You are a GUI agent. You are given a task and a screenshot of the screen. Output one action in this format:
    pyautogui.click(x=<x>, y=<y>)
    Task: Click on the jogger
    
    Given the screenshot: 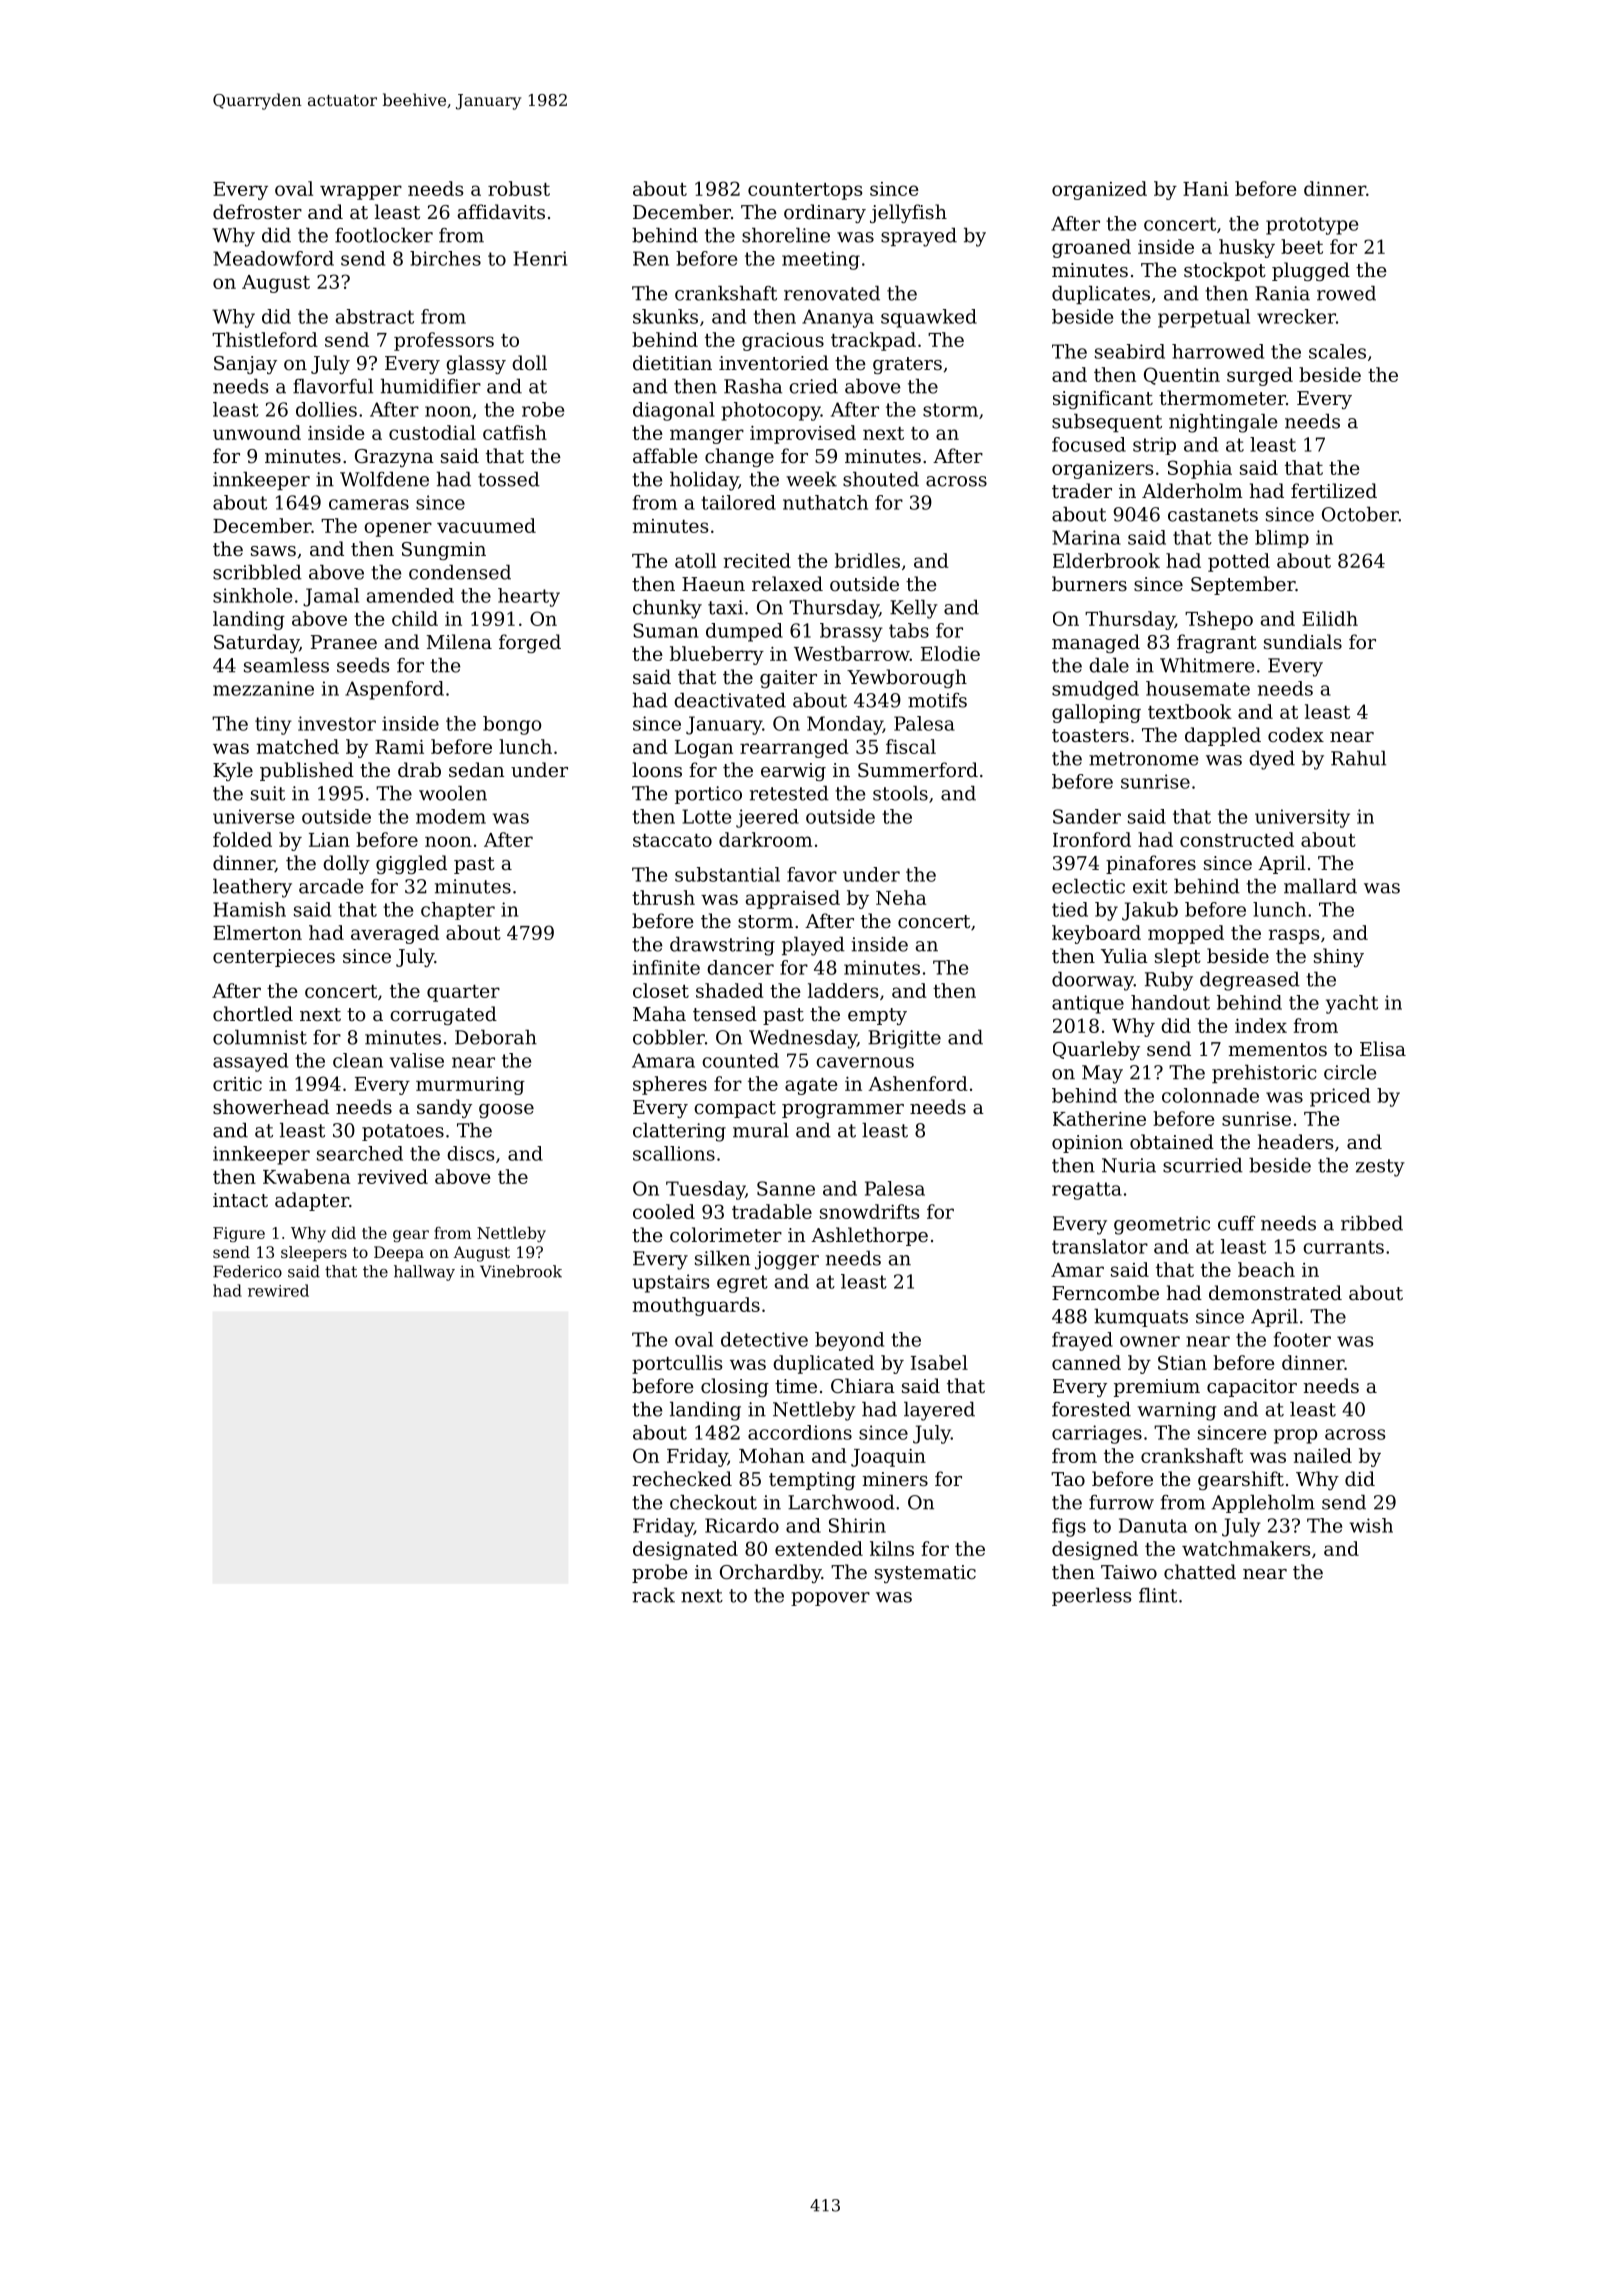 What is the action you would take?
    pyautogui.click(x=787, y=1260)
